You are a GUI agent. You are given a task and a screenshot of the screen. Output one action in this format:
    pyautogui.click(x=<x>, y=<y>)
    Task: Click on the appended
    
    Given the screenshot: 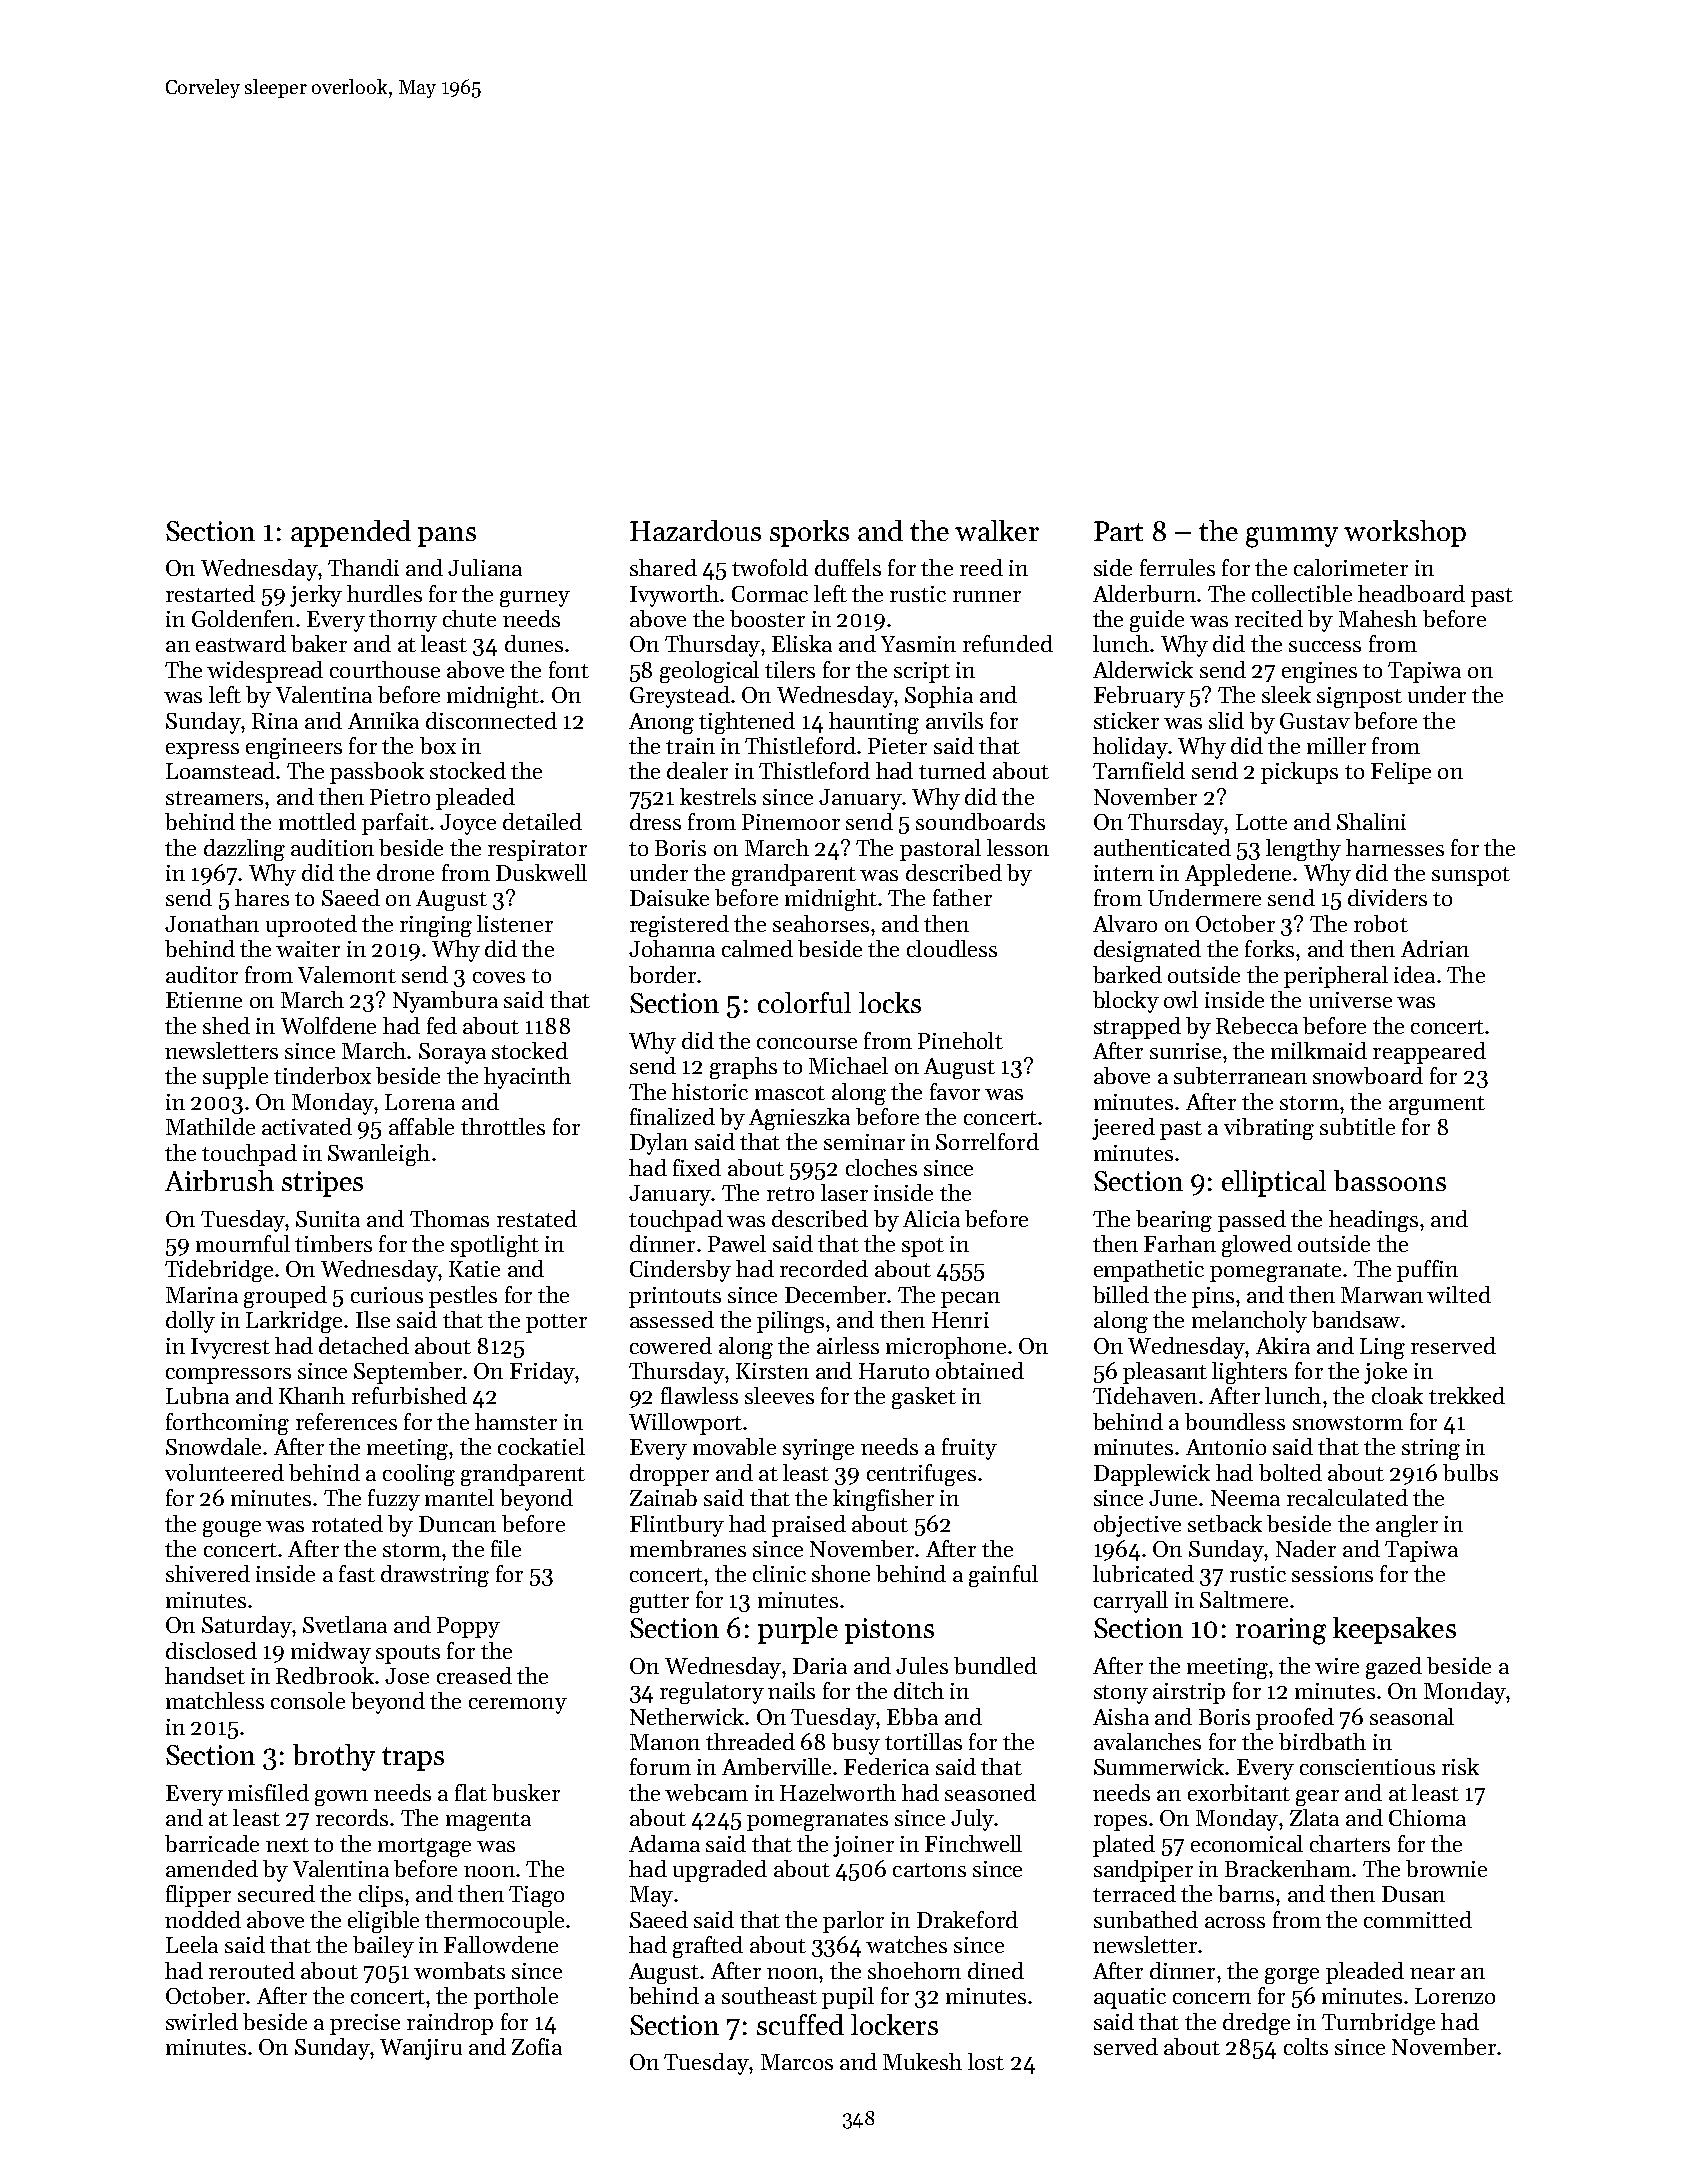 What is the action you would take?
    pyautogui.click(x=351, y=533)
